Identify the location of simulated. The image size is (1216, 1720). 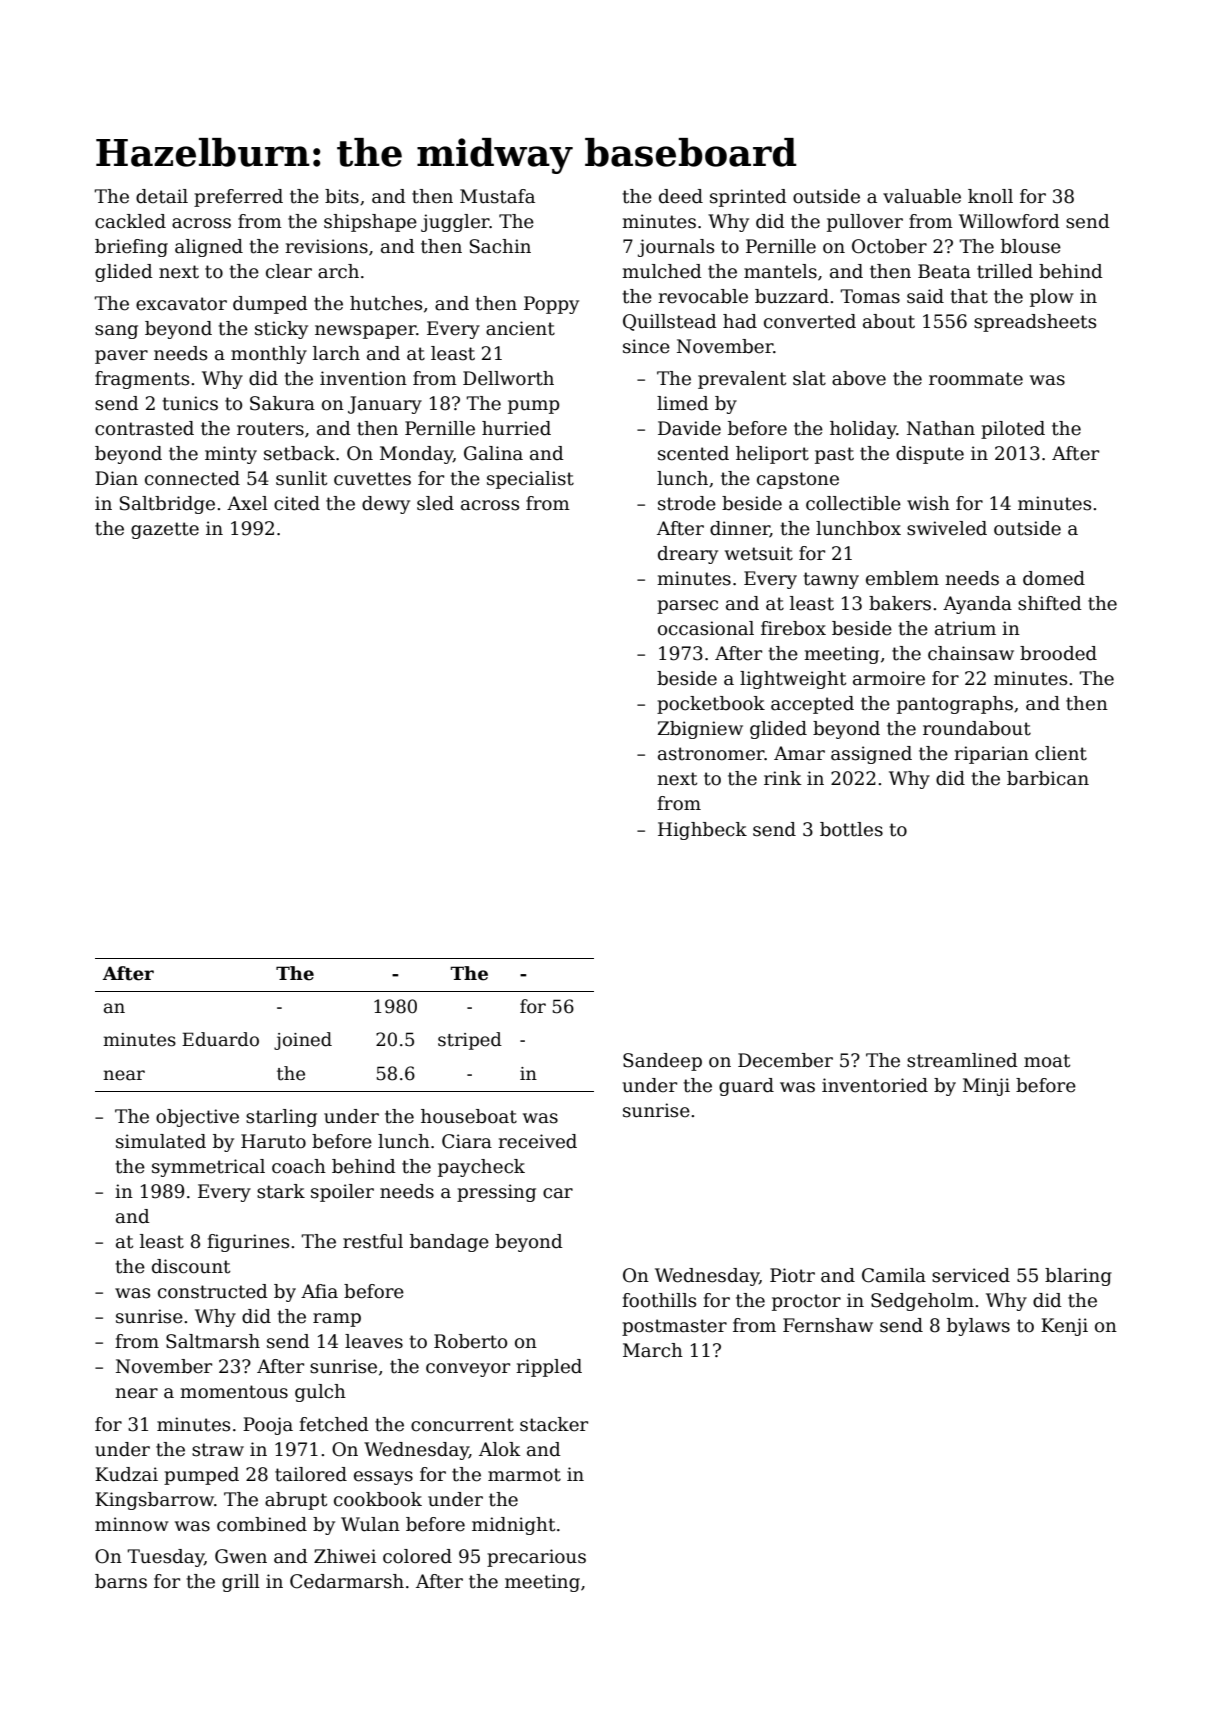
(161, 1141).
